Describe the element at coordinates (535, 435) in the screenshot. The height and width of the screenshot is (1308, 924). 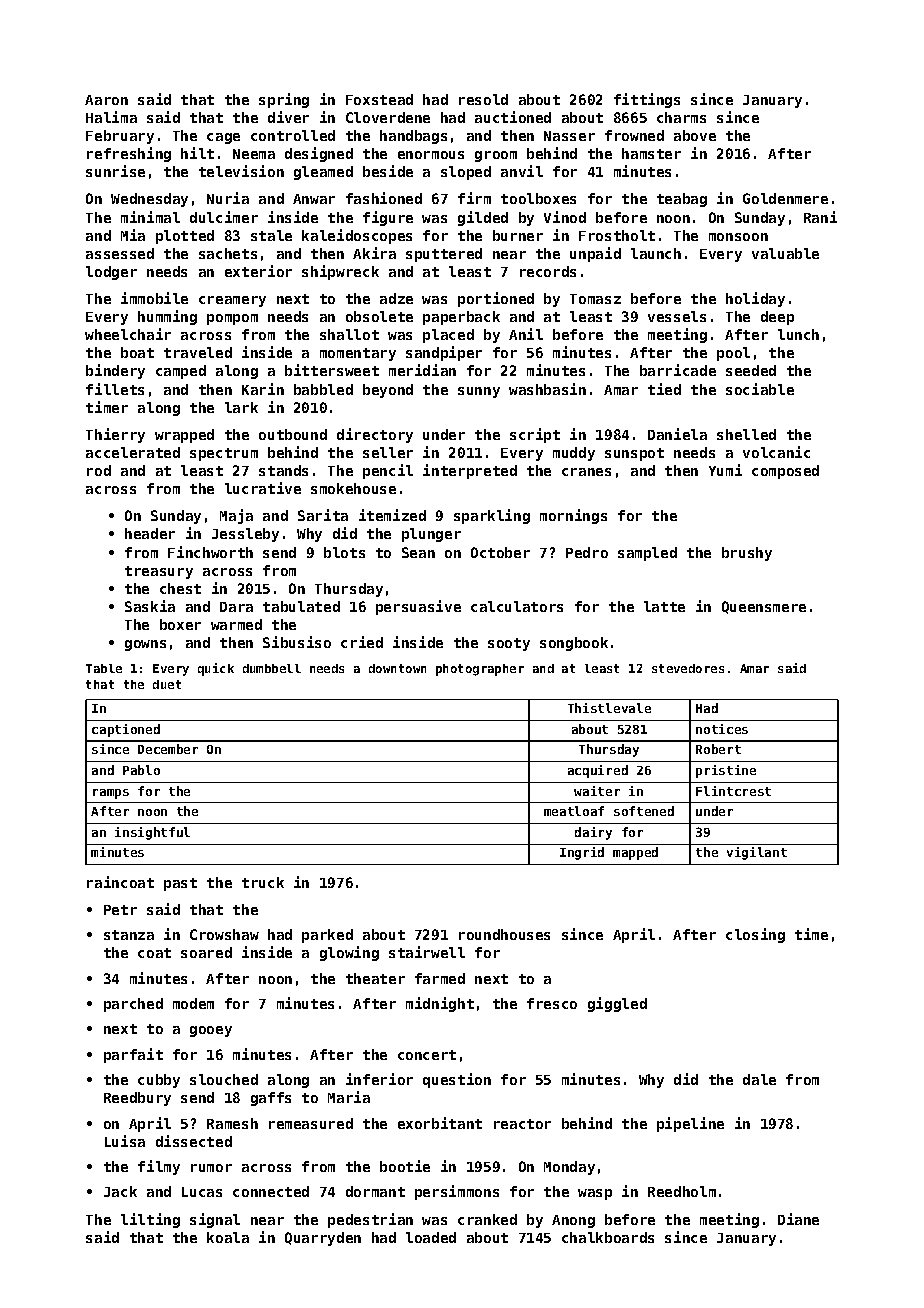
I see `script` at that location.
